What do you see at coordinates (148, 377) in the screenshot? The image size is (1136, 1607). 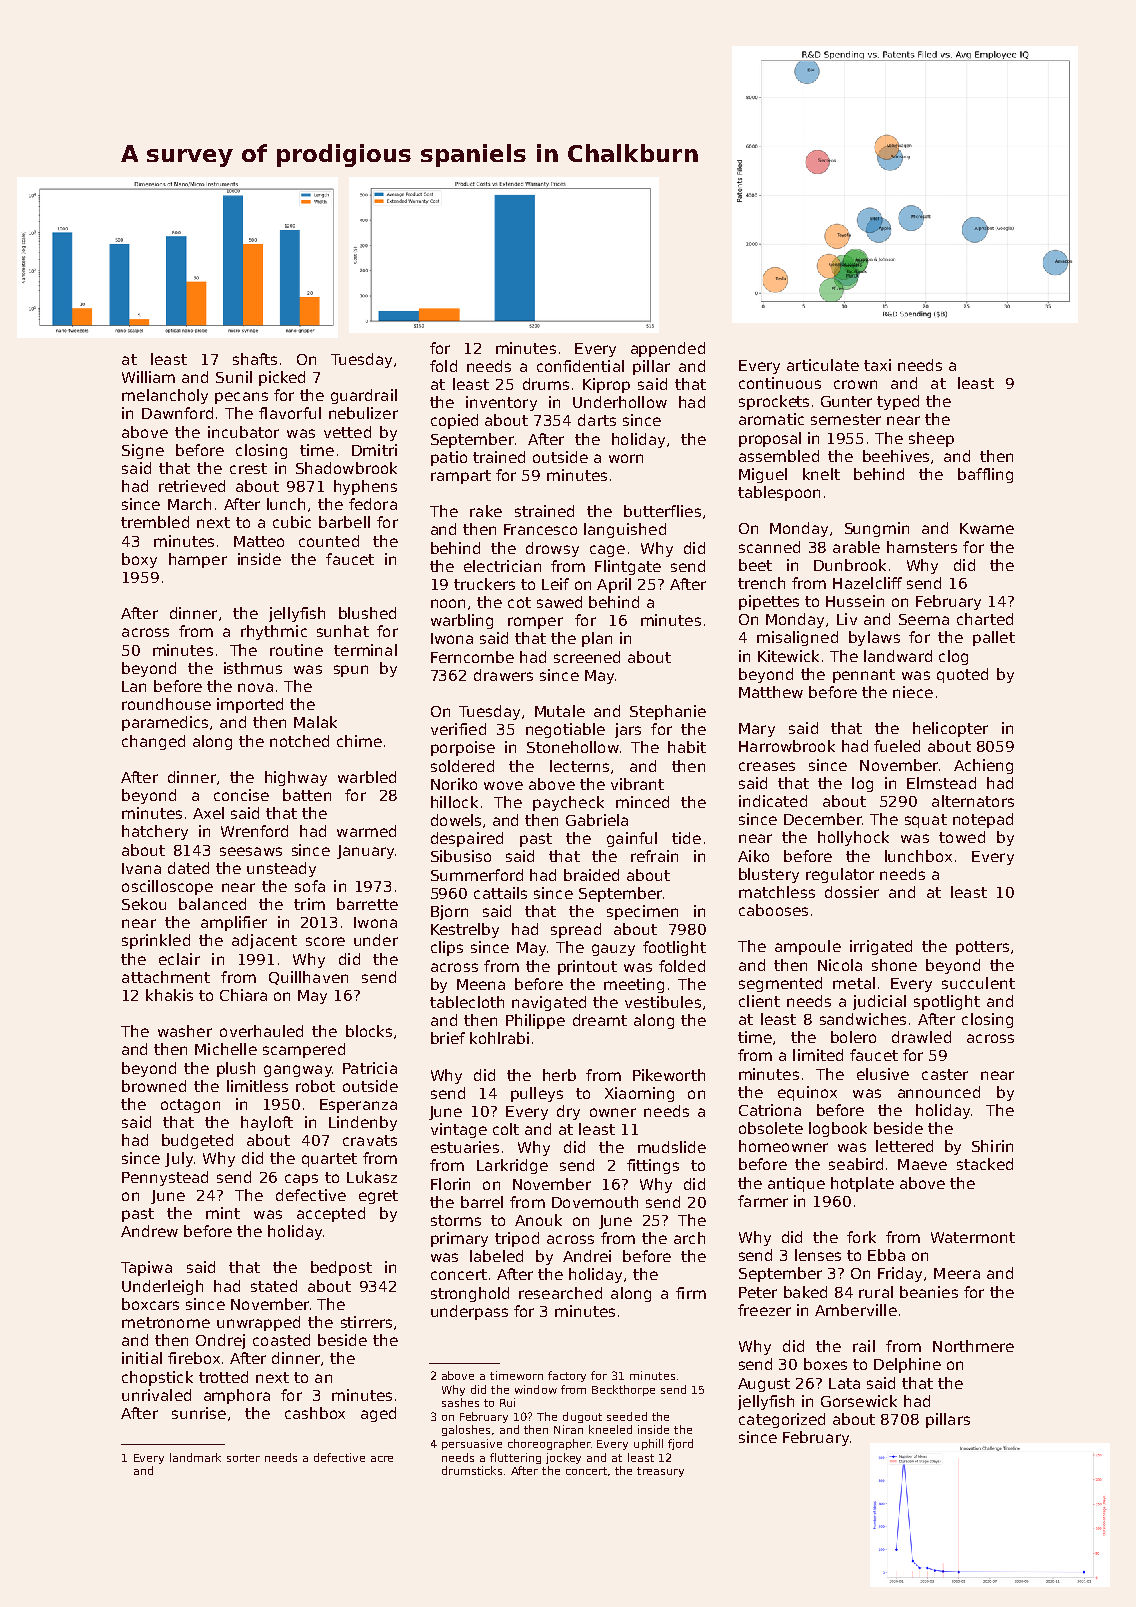 I see `William` at bounding box center [148, 377].
